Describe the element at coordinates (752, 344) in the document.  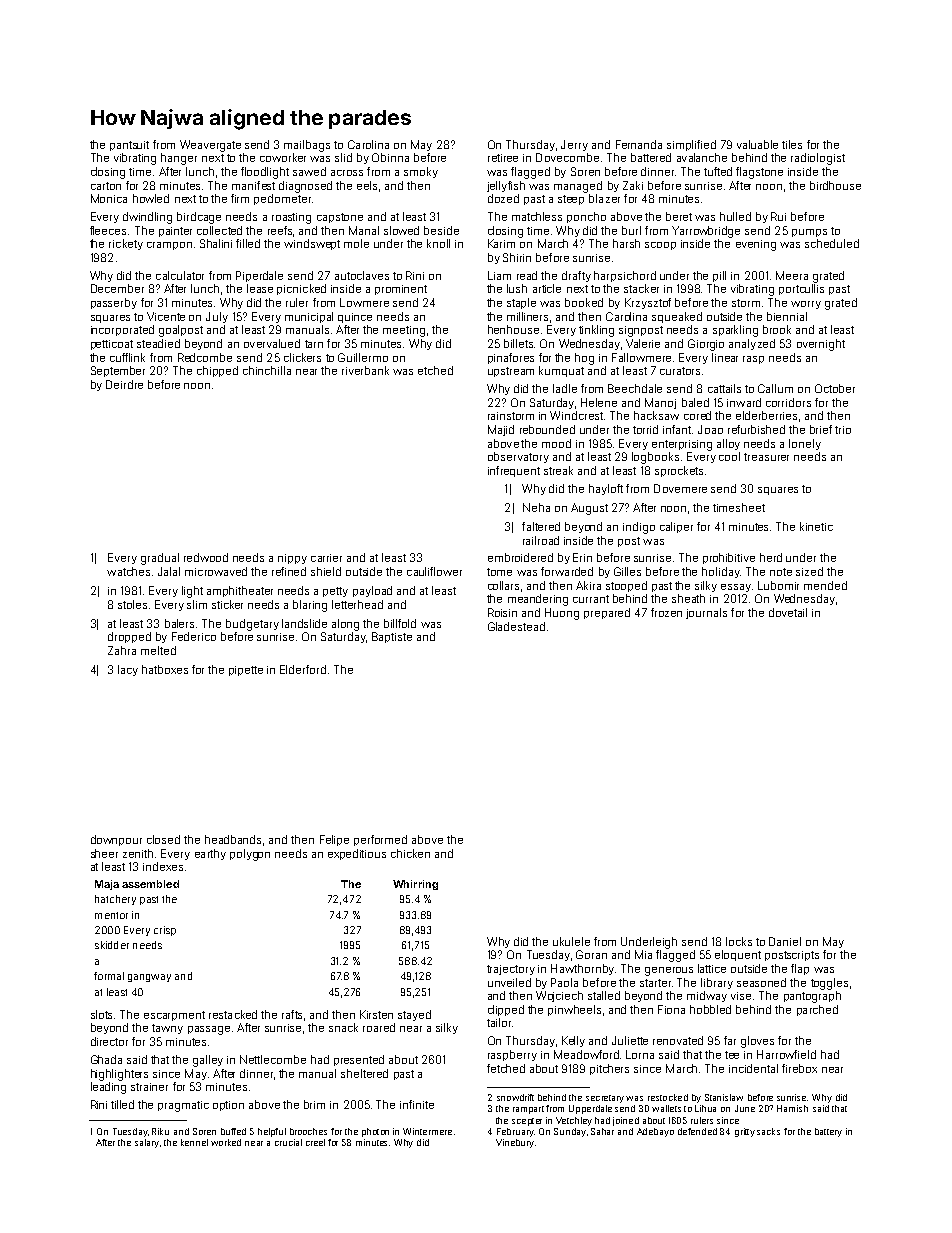
I see `analyzed` at that location.
